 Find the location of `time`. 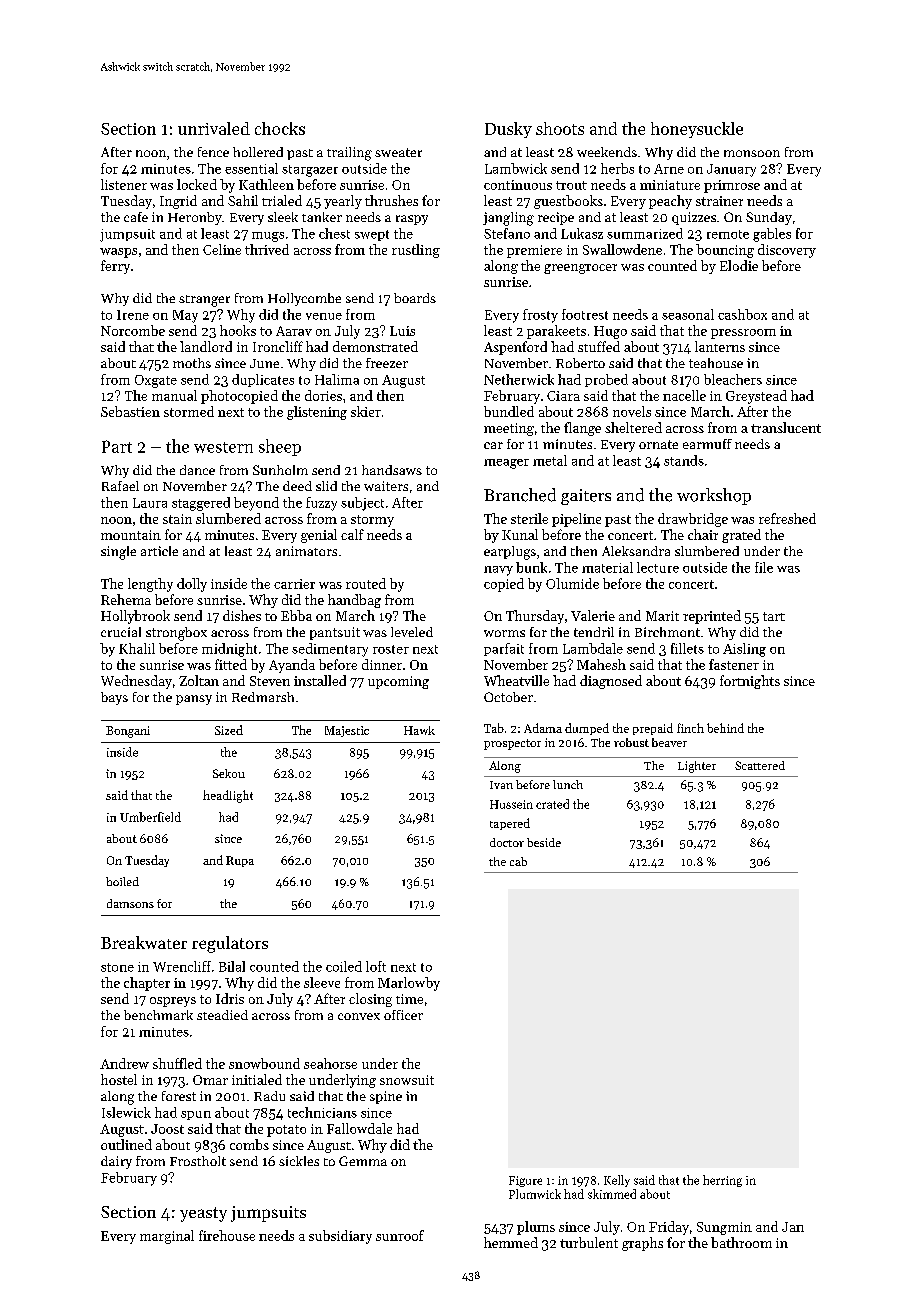

time is located at coordinates (409, 999).
